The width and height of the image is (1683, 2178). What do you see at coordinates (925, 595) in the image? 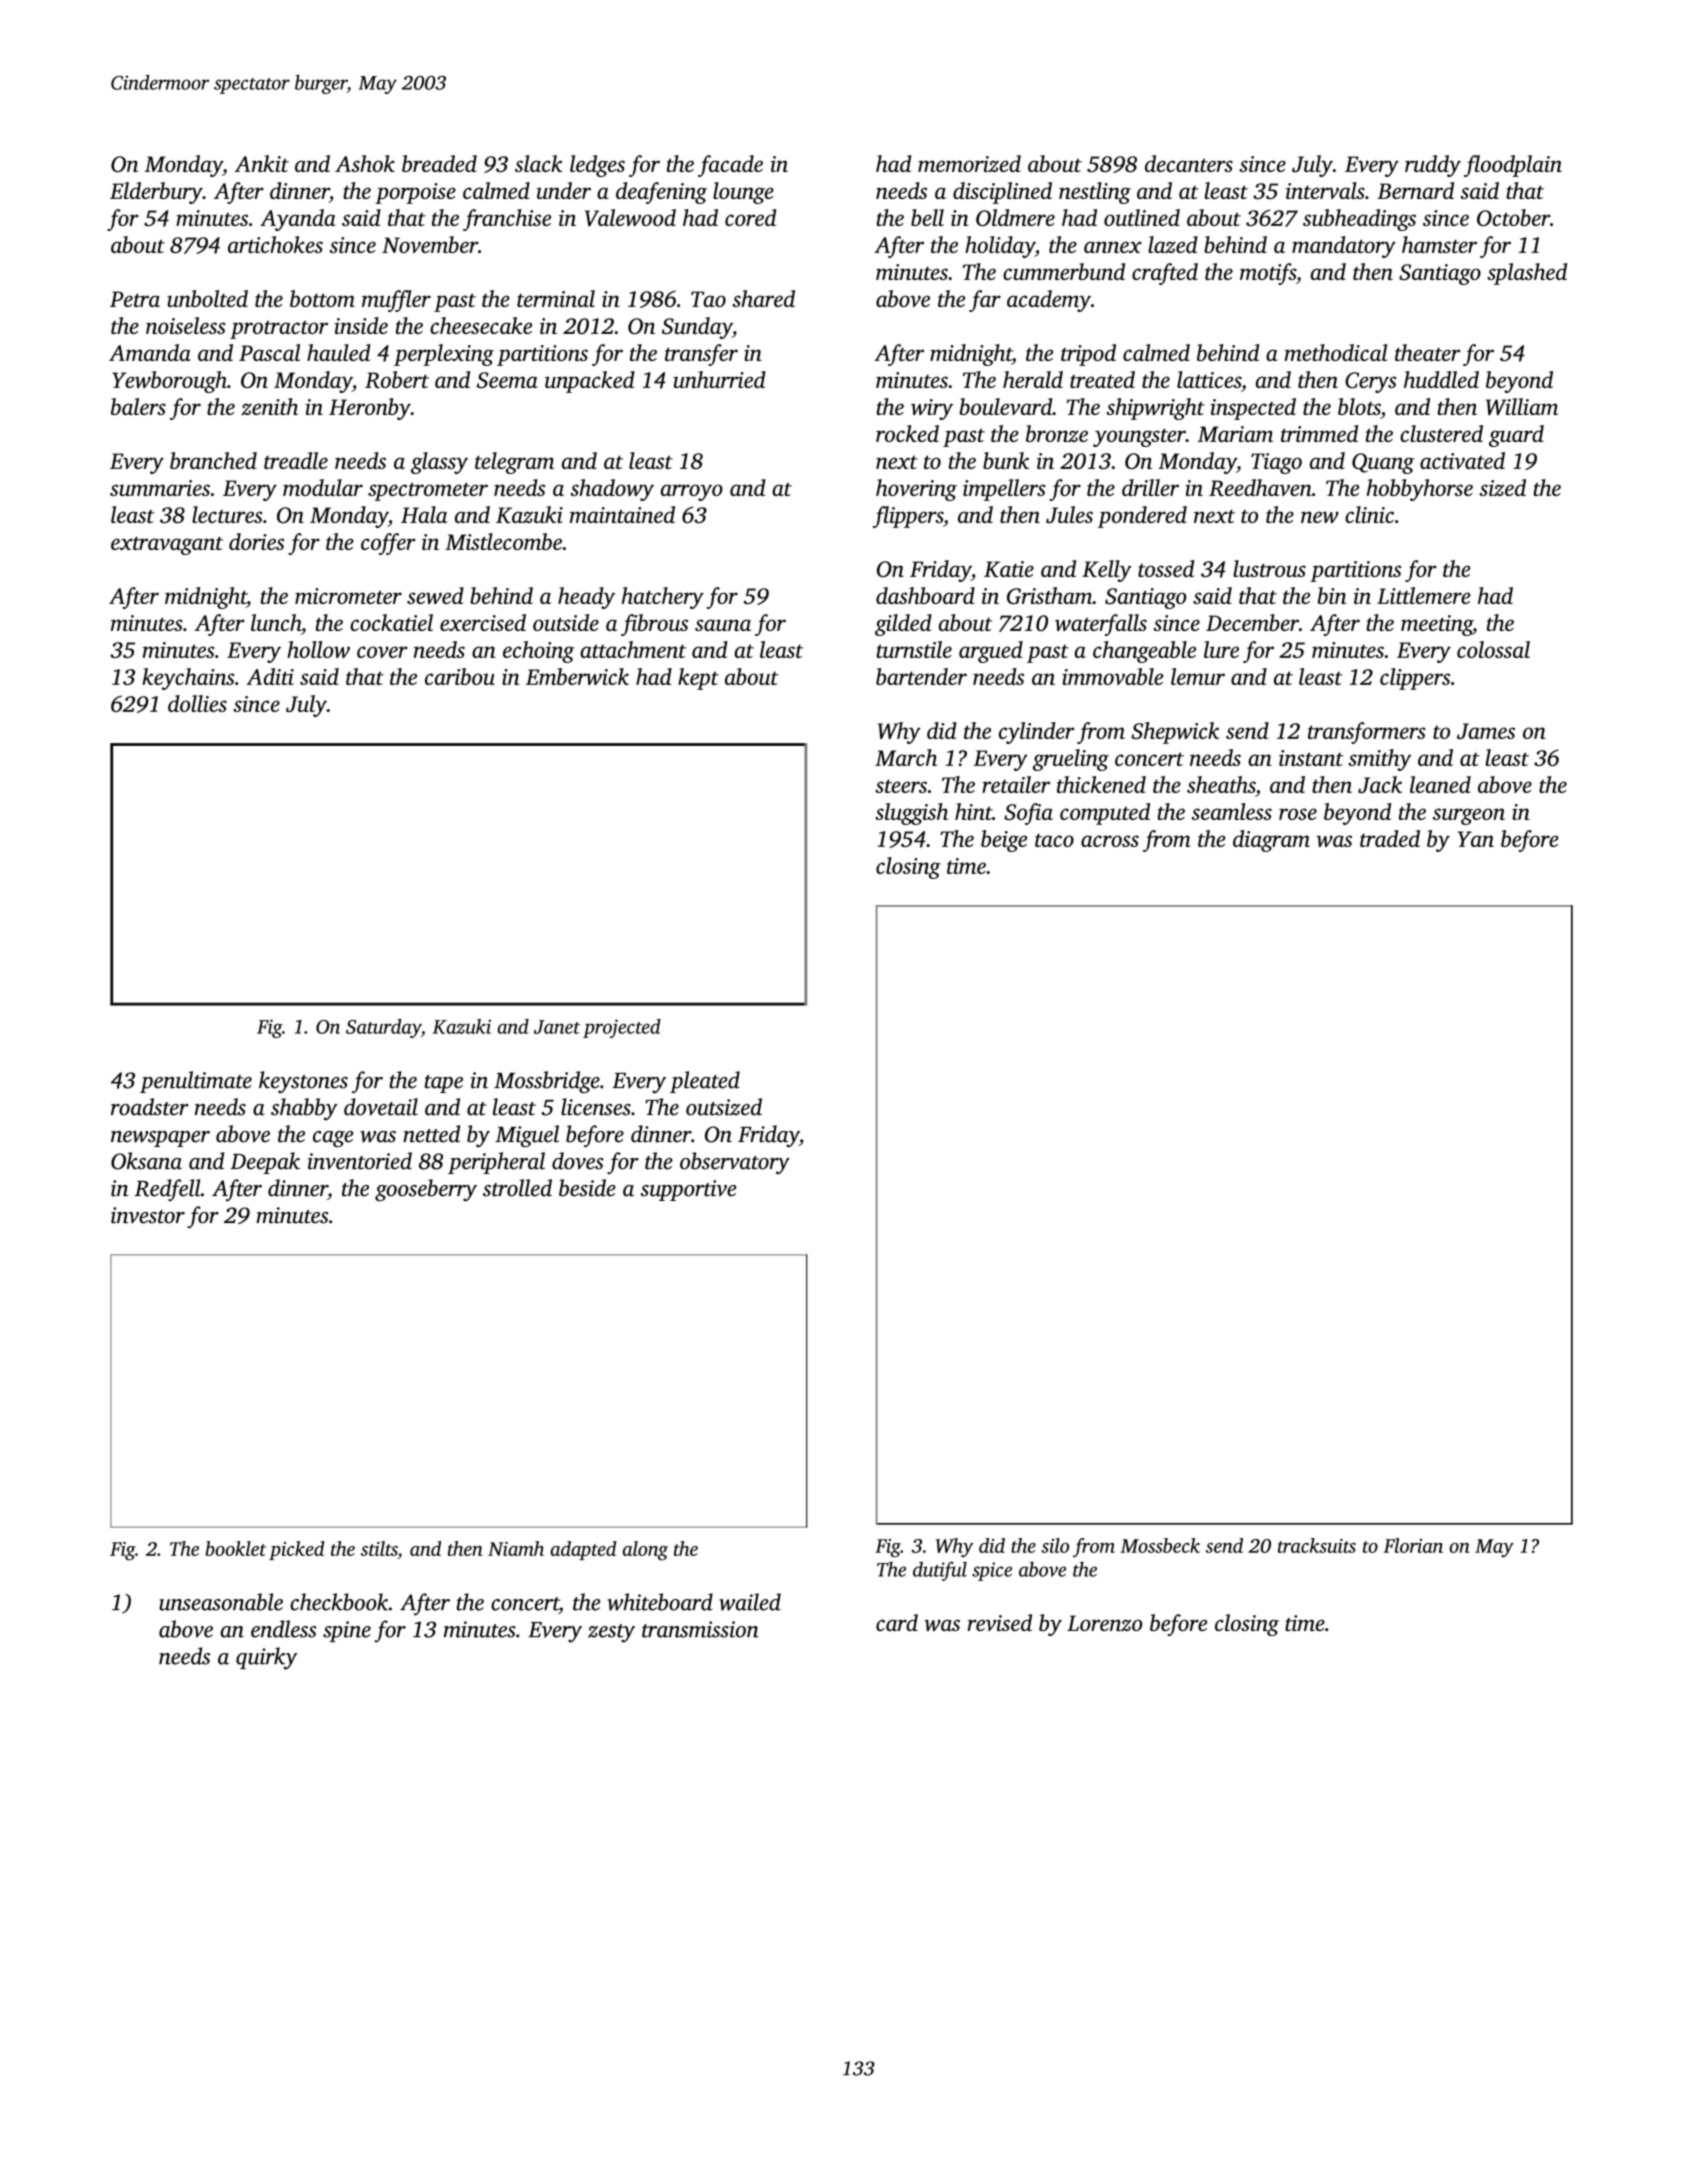
I see `dashboard` at bounding box center [925, 595].
